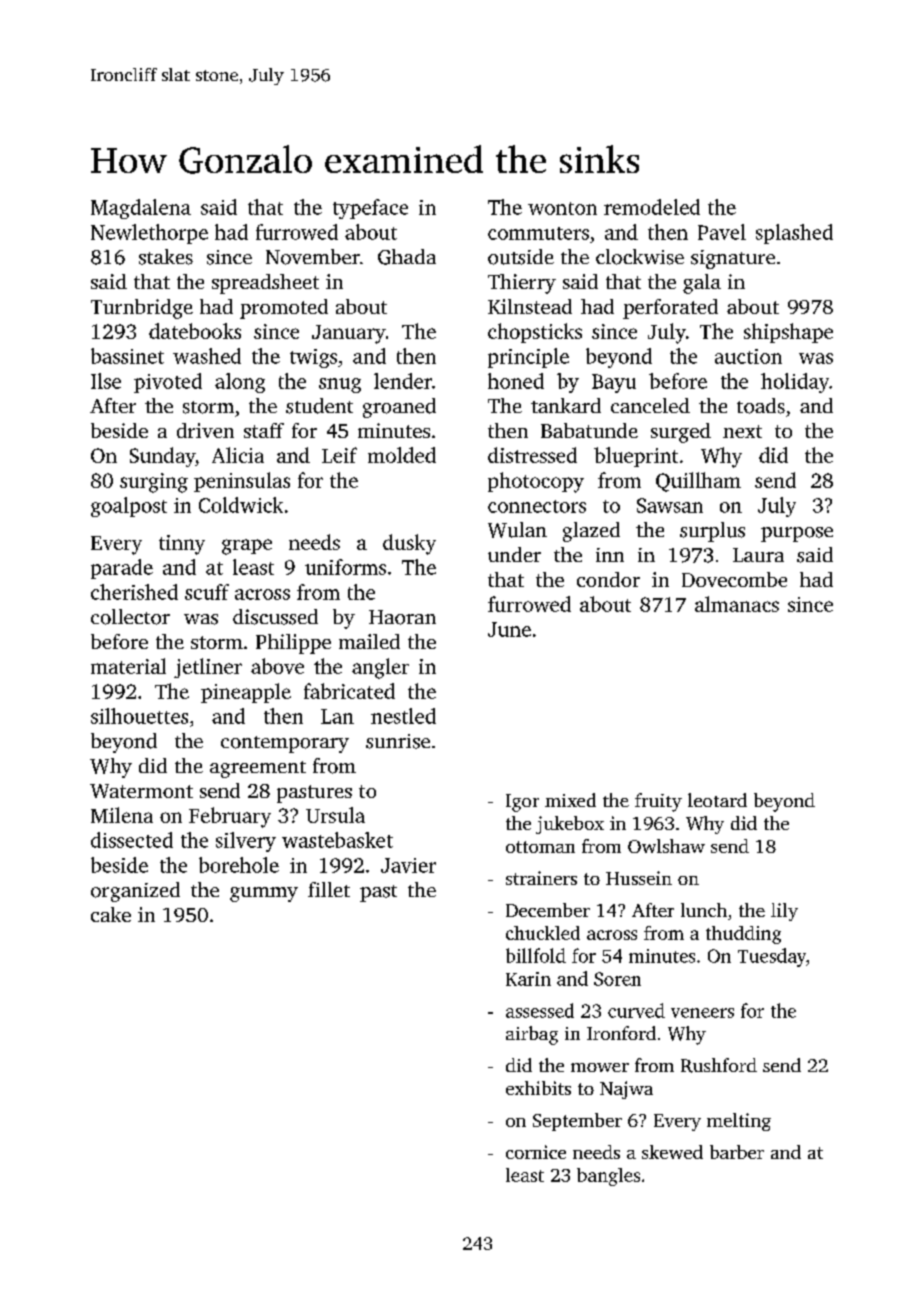 This screenshot has width=924, height=1314. What do you see at coordinates (719, 1065) in the screenshot?
I see `Rushford` at bounding box center [719, 1065].
